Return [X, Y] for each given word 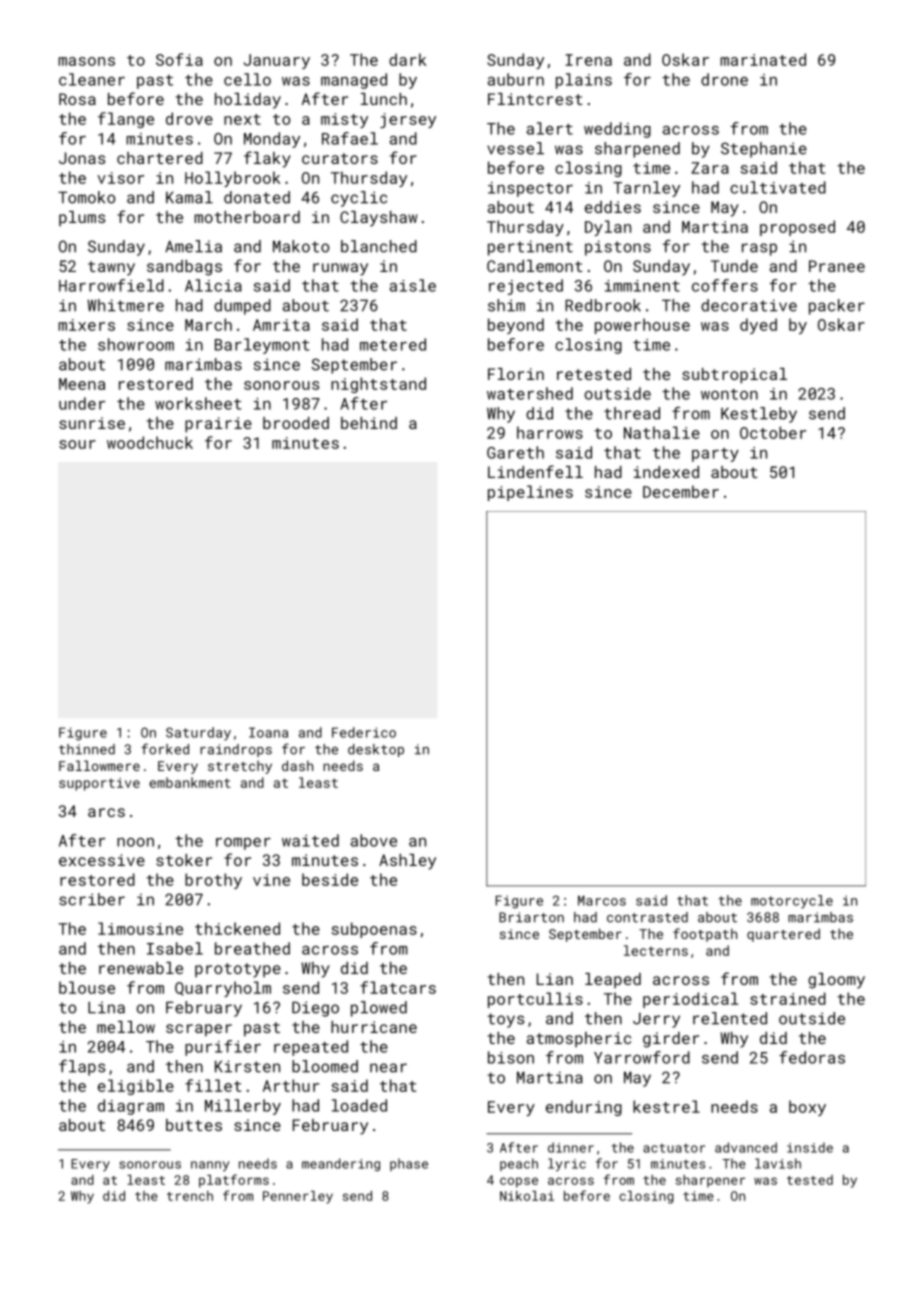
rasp [759, 249]
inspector [530, 189]
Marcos [602, 900]
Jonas [82, 158]
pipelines [530, 493]
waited [310, 840]
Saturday [198, 734]
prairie [218, 425]
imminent [642, 286]
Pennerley [298, 1197]
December [681, 491]
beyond [516, 326]
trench [190, 1196]
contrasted [647, 917]
